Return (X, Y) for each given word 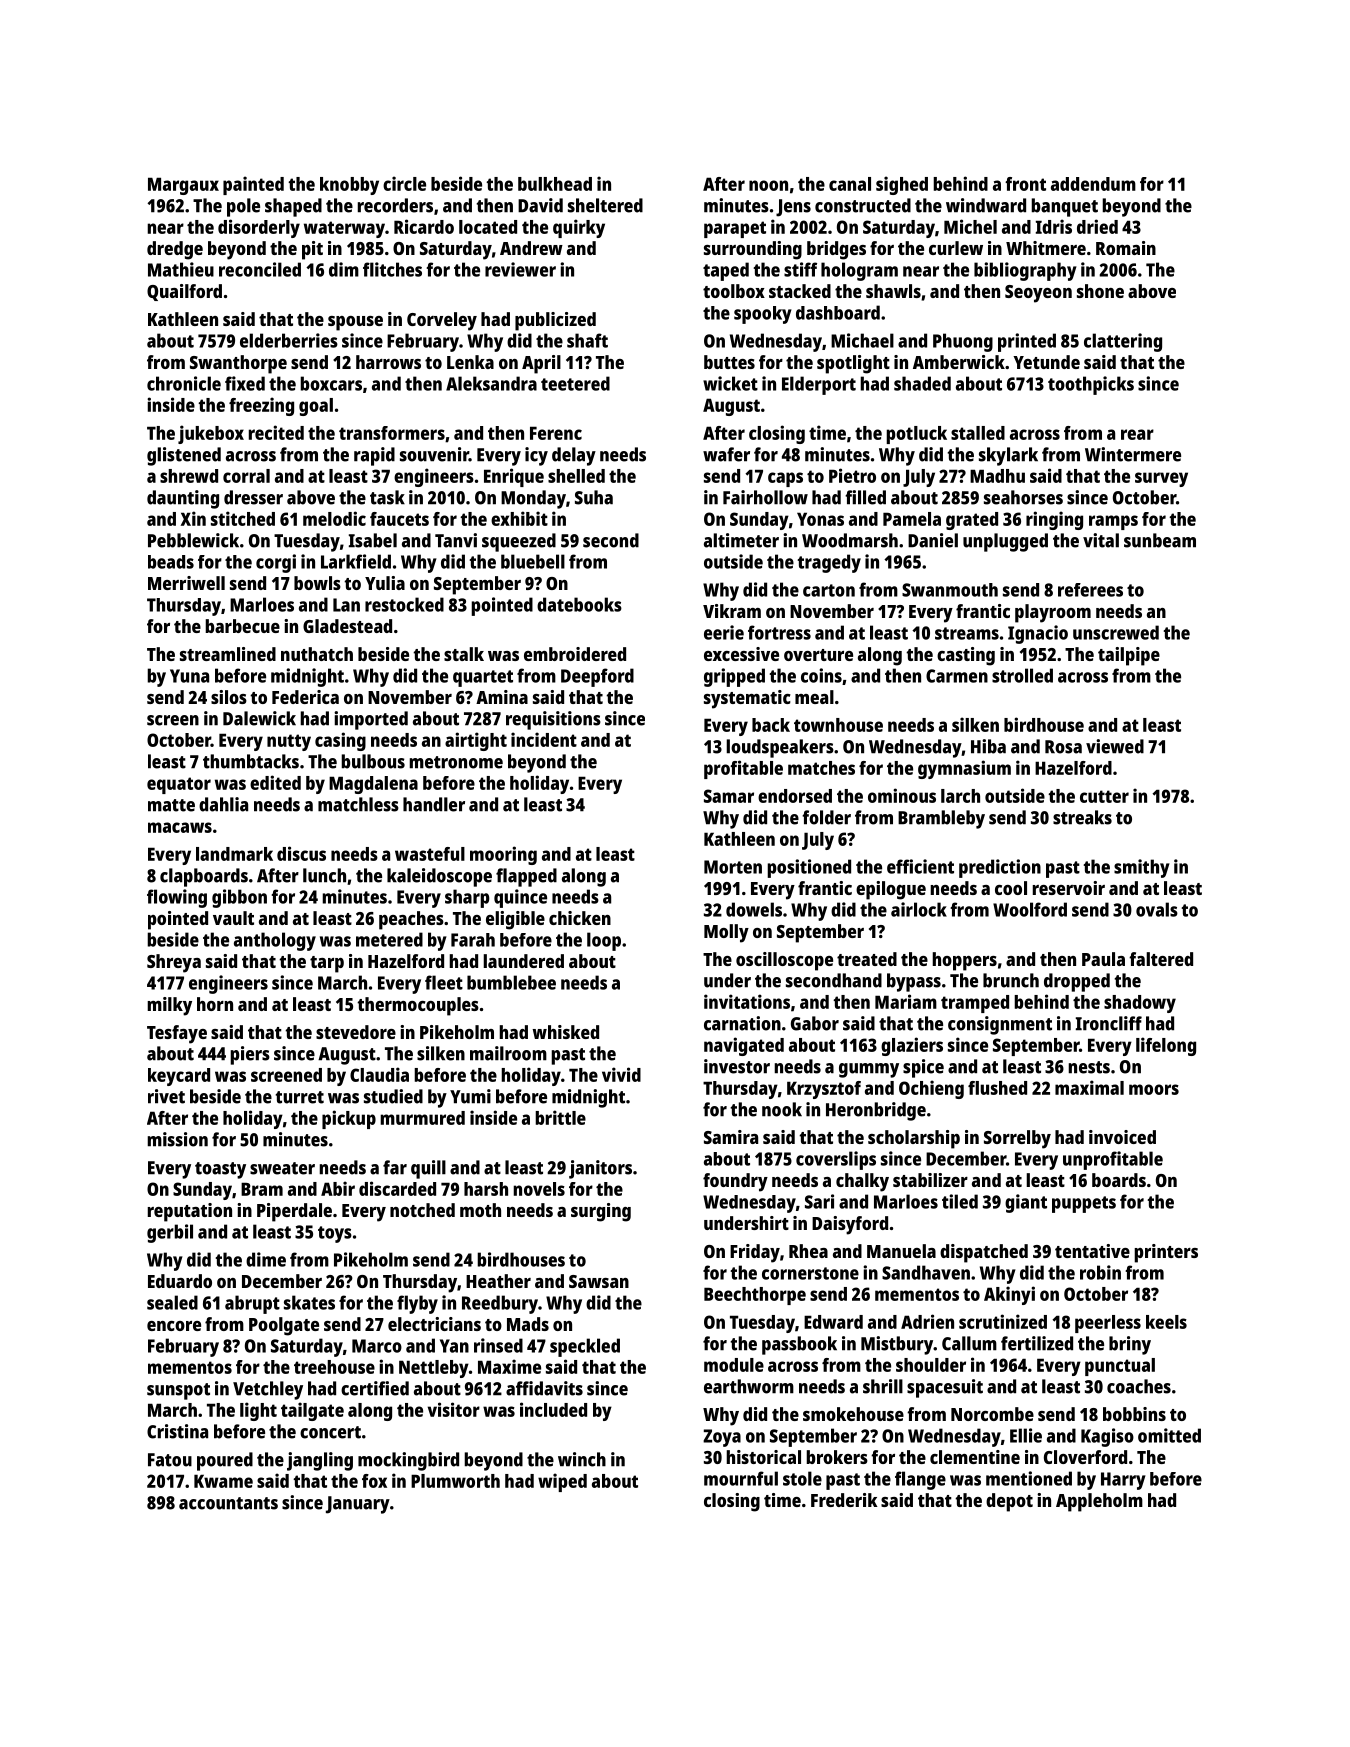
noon (768, 185)
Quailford (184, 292)
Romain (1126, 248)
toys (335, 1234)
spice (923, 1068)
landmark (234, 854)
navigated (744, 1046)
